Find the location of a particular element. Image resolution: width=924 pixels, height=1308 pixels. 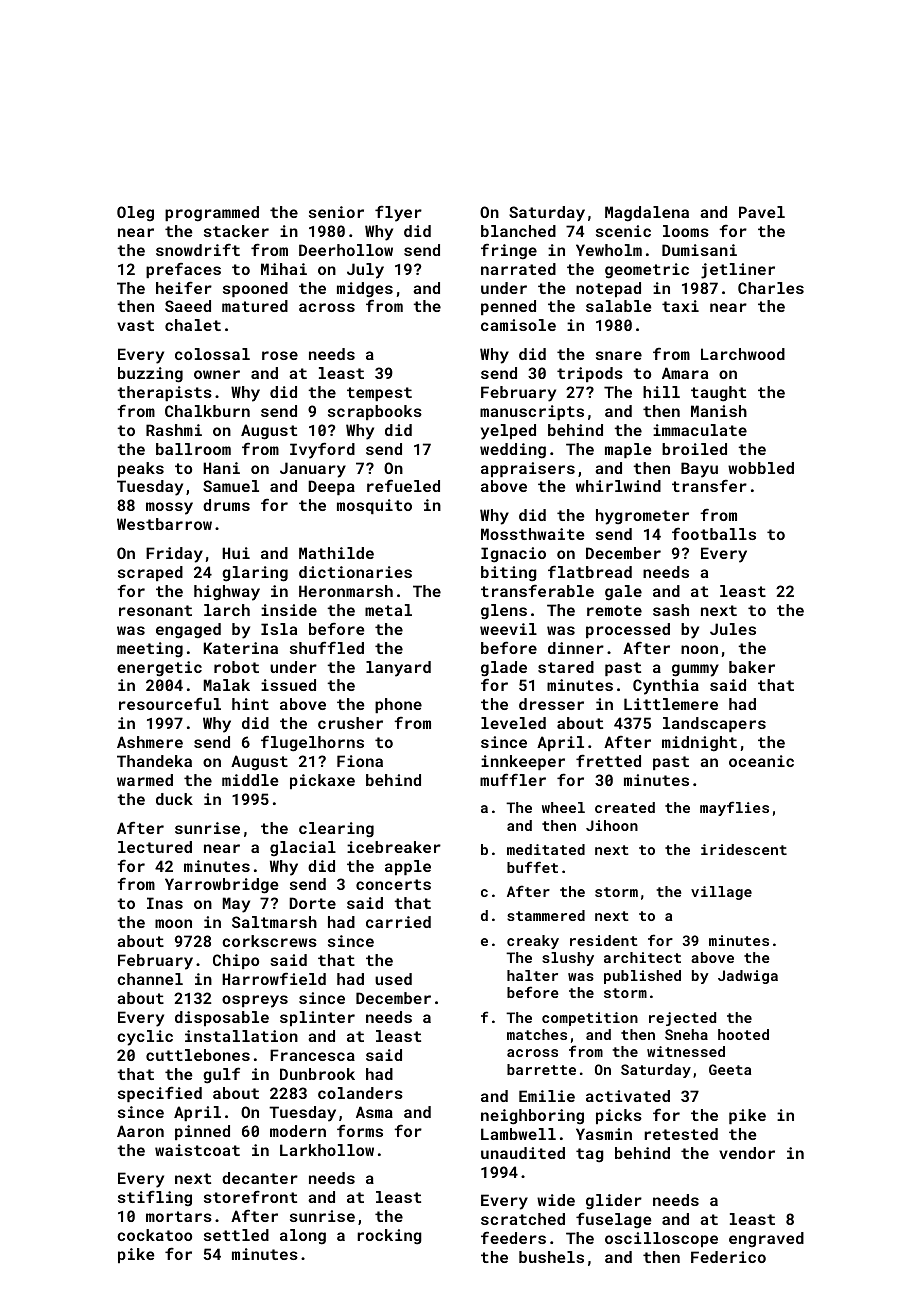

Littlemere is located at coordinates (671, 704).
